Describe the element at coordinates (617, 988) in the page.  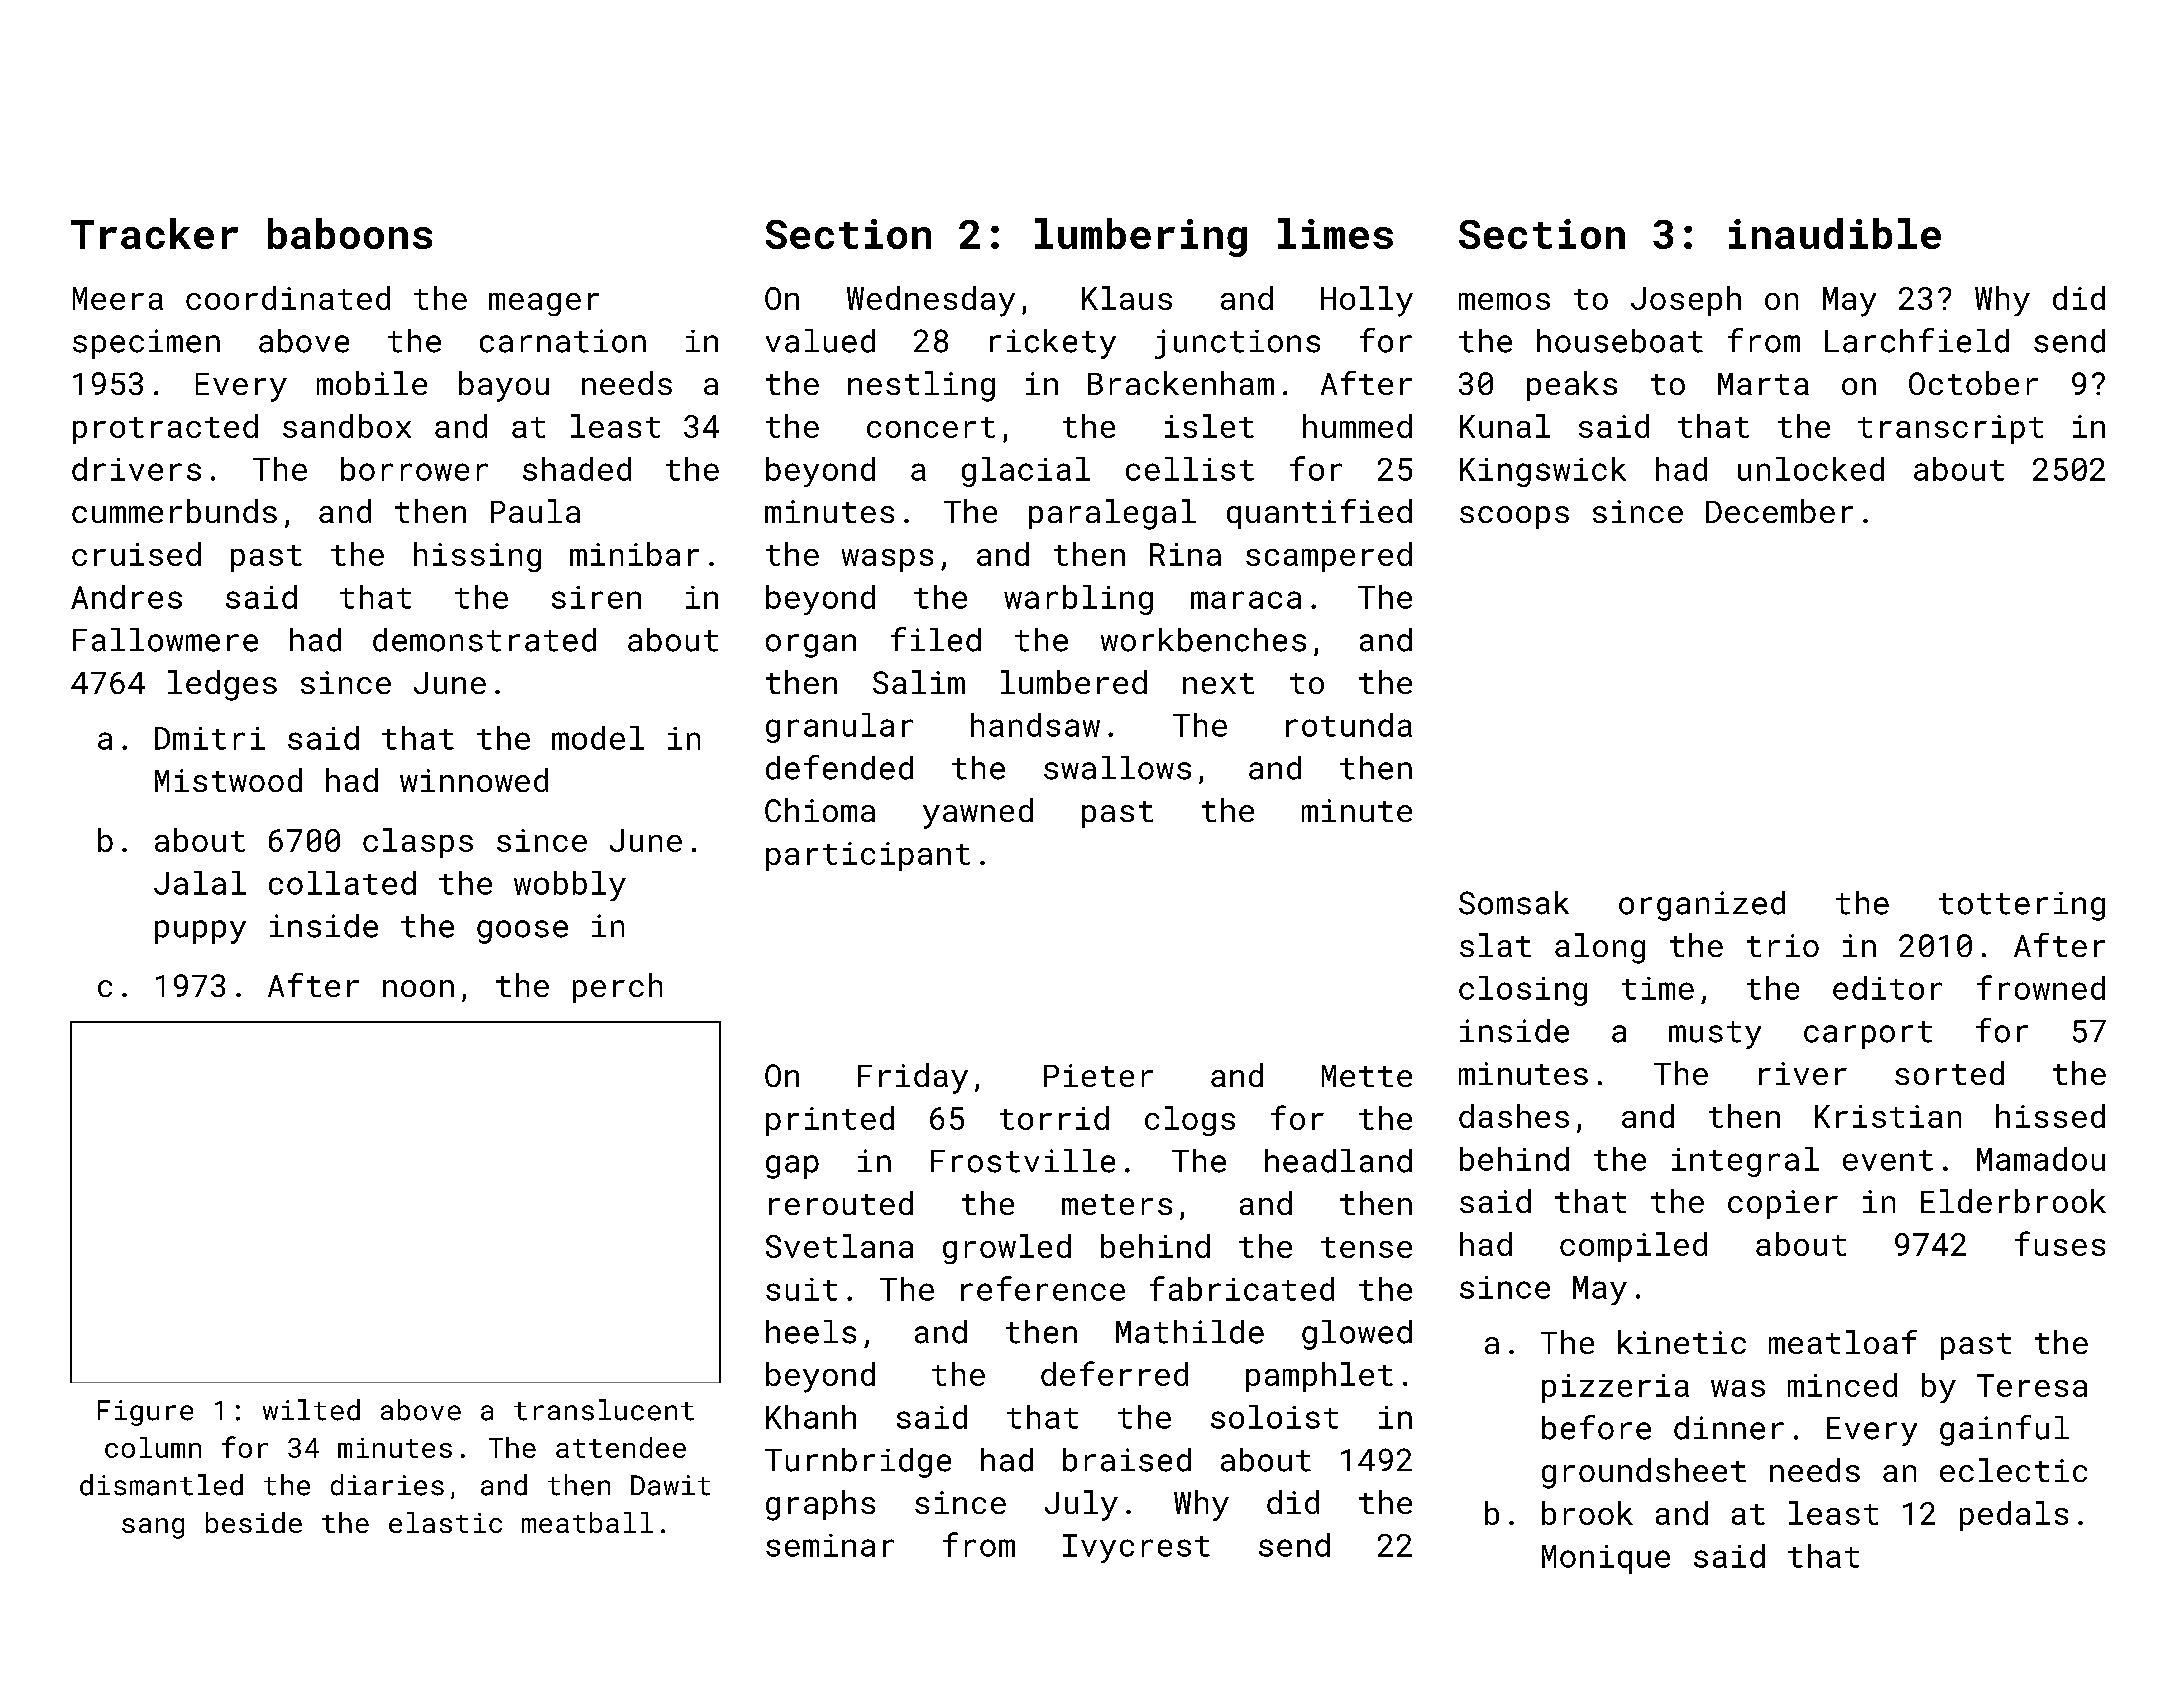
I see `perch` at that location.
